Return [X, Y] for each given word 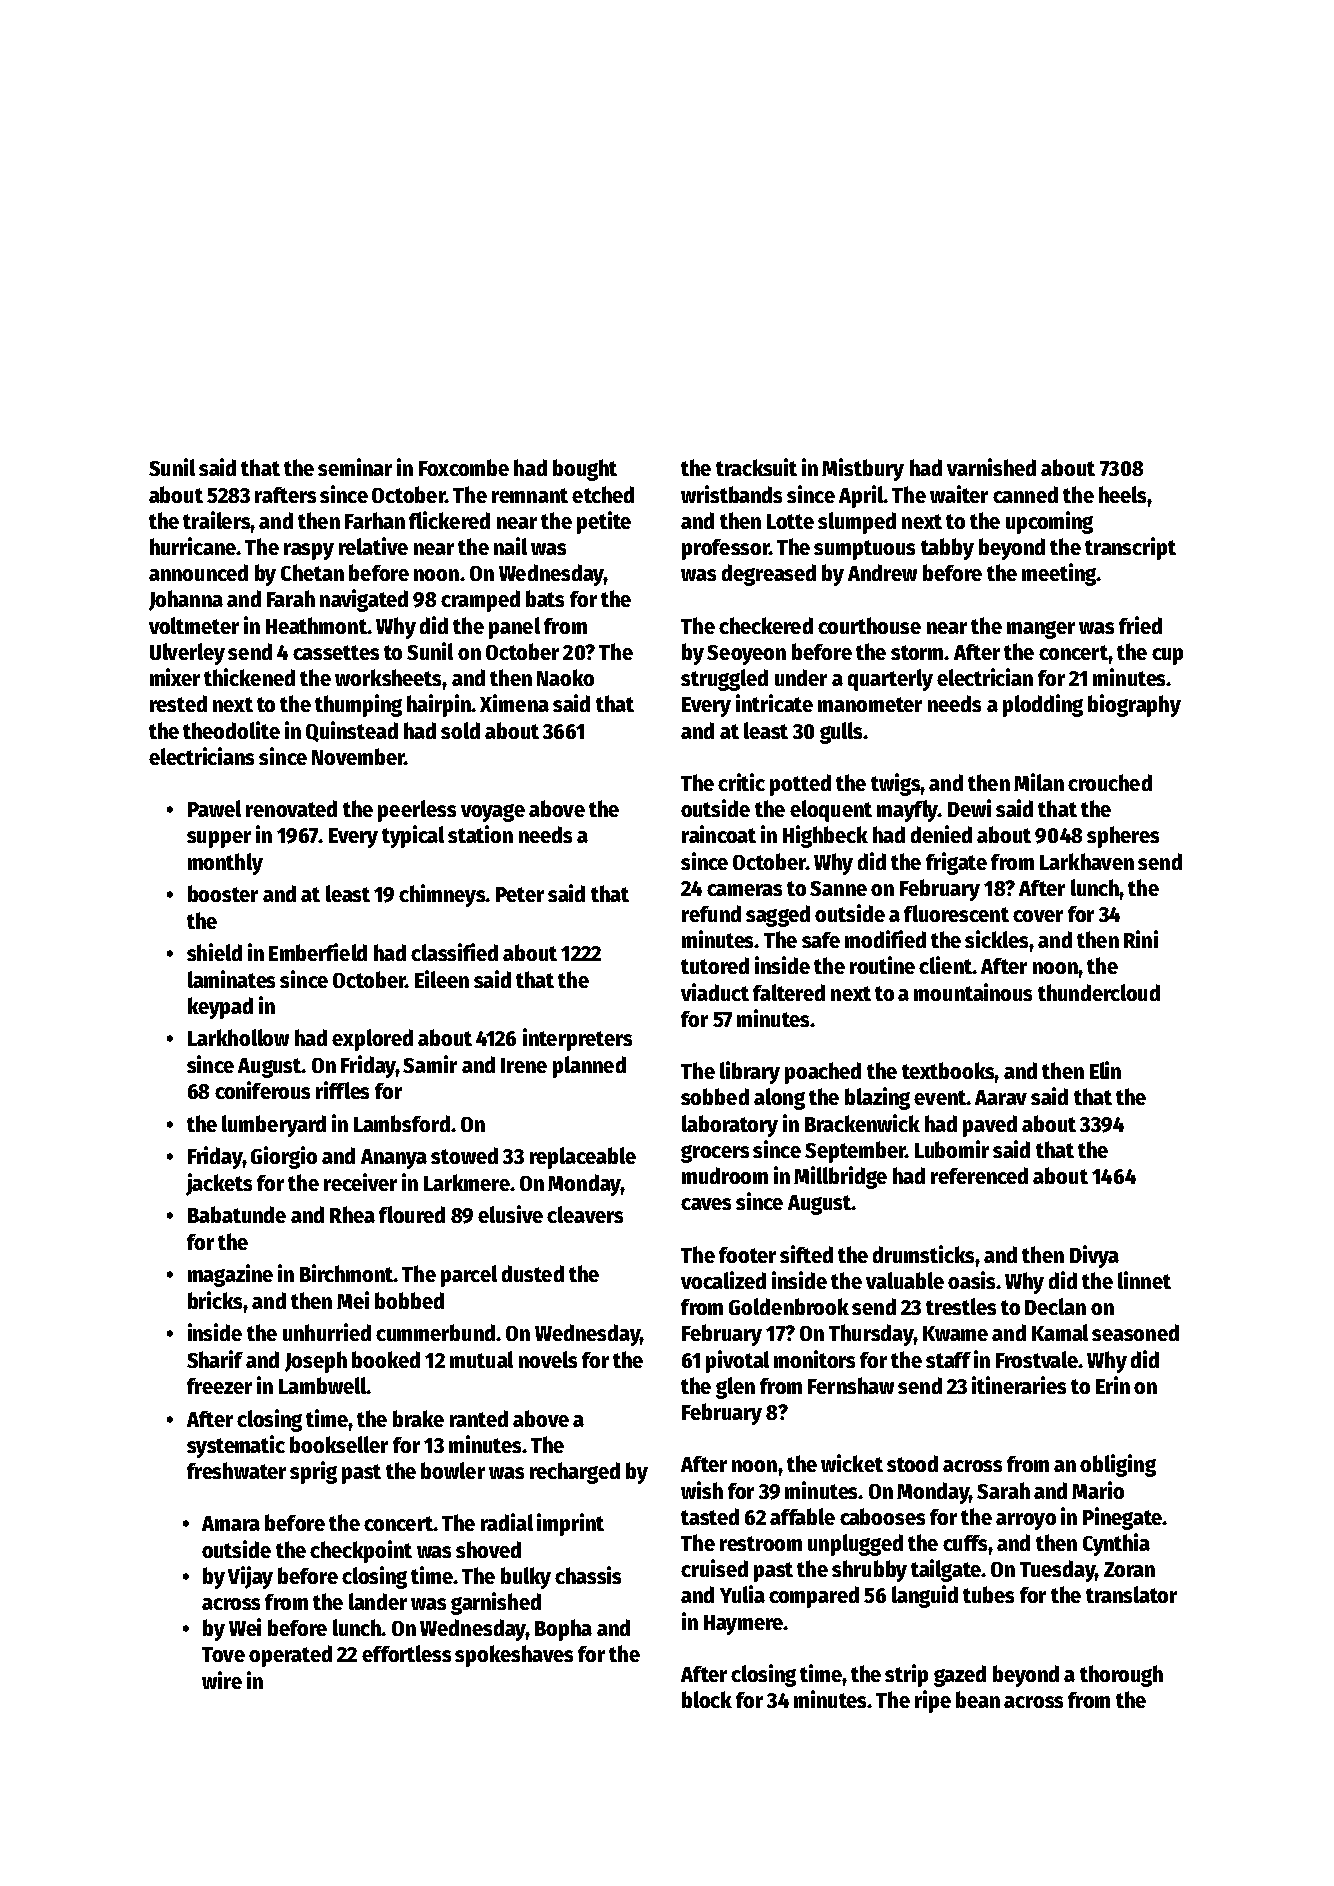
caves [706, 1204]
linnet [1144, 1280]
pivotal [737, 1361]
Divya [1094, 1256]
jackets [219, 1184]
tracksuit [756, 467]
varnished [991, 467]
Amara [231, 1523]
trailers [216, 520]
